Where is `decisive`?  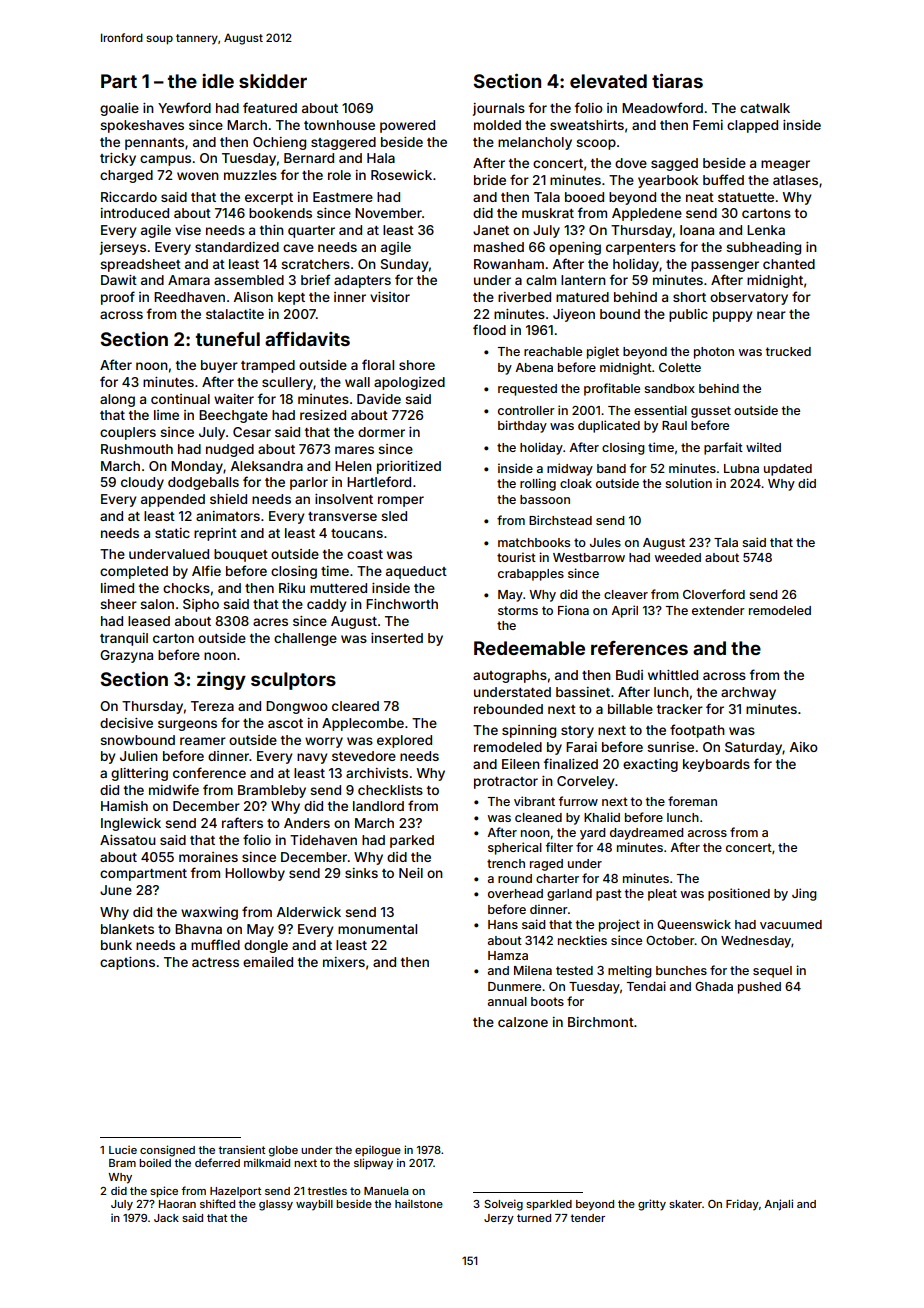 decisive is located at coordinates (126, 723).
